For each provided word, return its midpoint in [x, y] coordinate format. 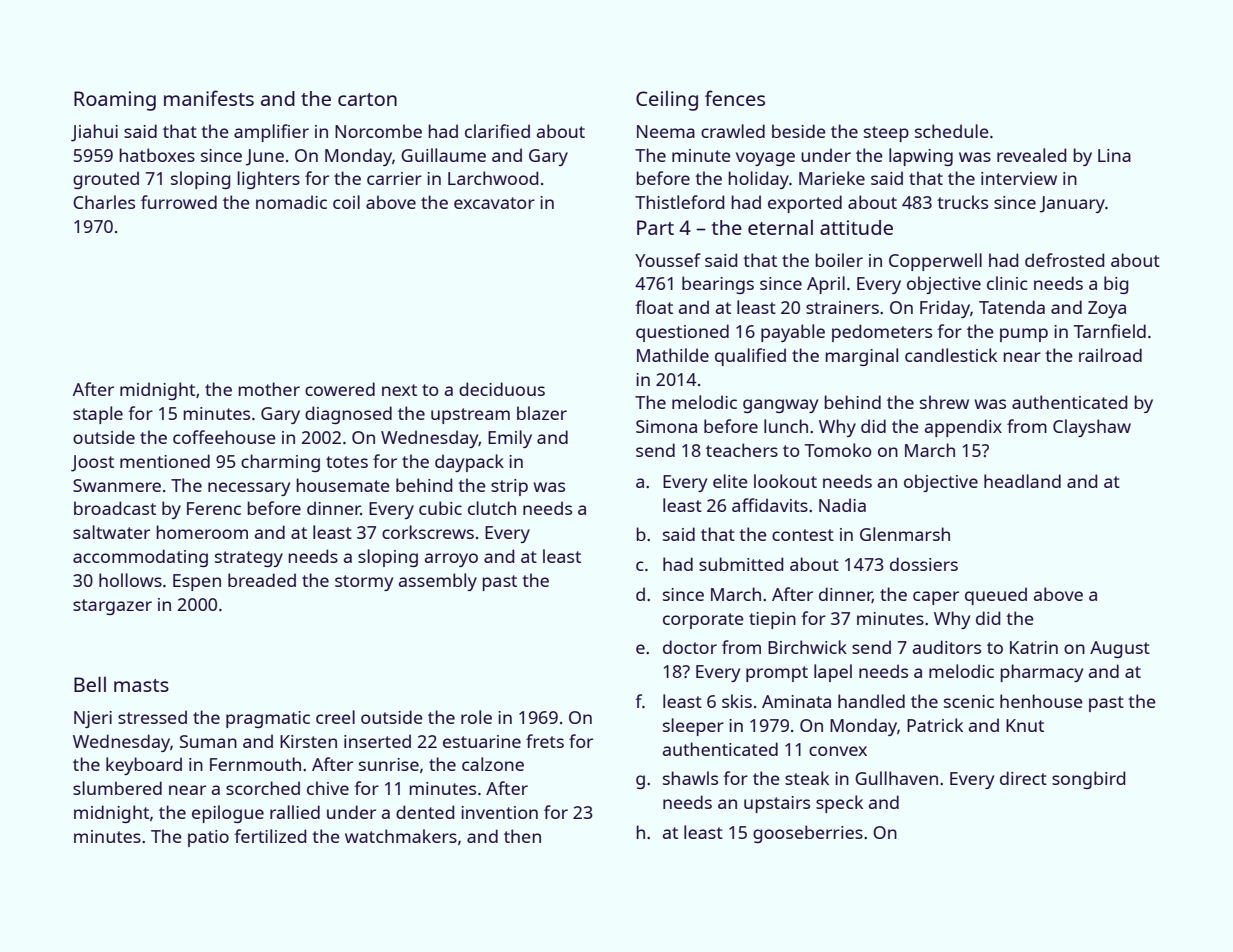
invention [499, 812]
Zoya [1107, 309]
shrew [944, 402]
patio [208, 838]
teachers [742, 450]
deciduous [502, 389]
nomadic [291, 202]
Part [655, 227]
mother [269, 389]
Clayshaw [1092, 428]
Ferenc [214, 508]
